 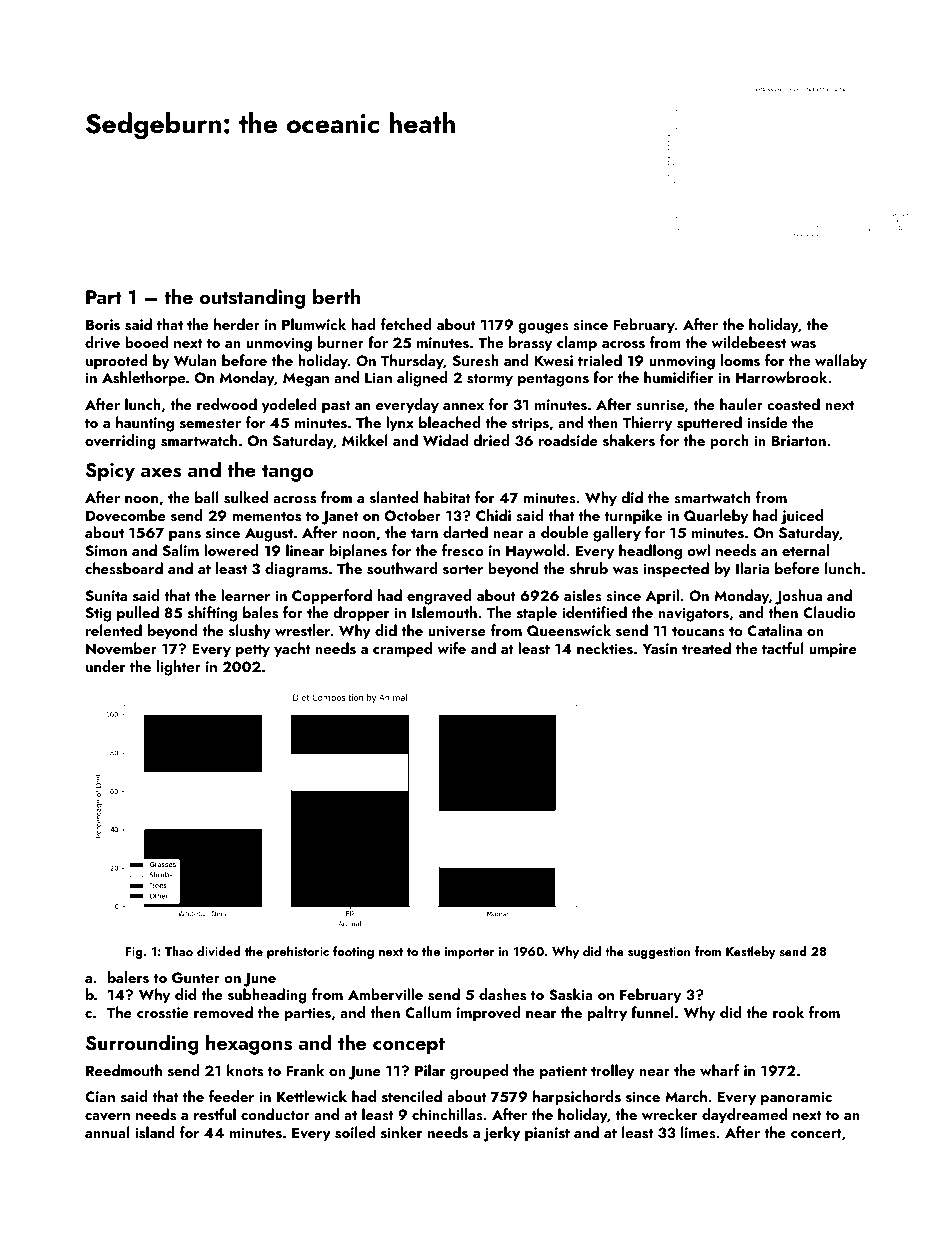 I want to click on umpire, so click(x=833, y=650).
